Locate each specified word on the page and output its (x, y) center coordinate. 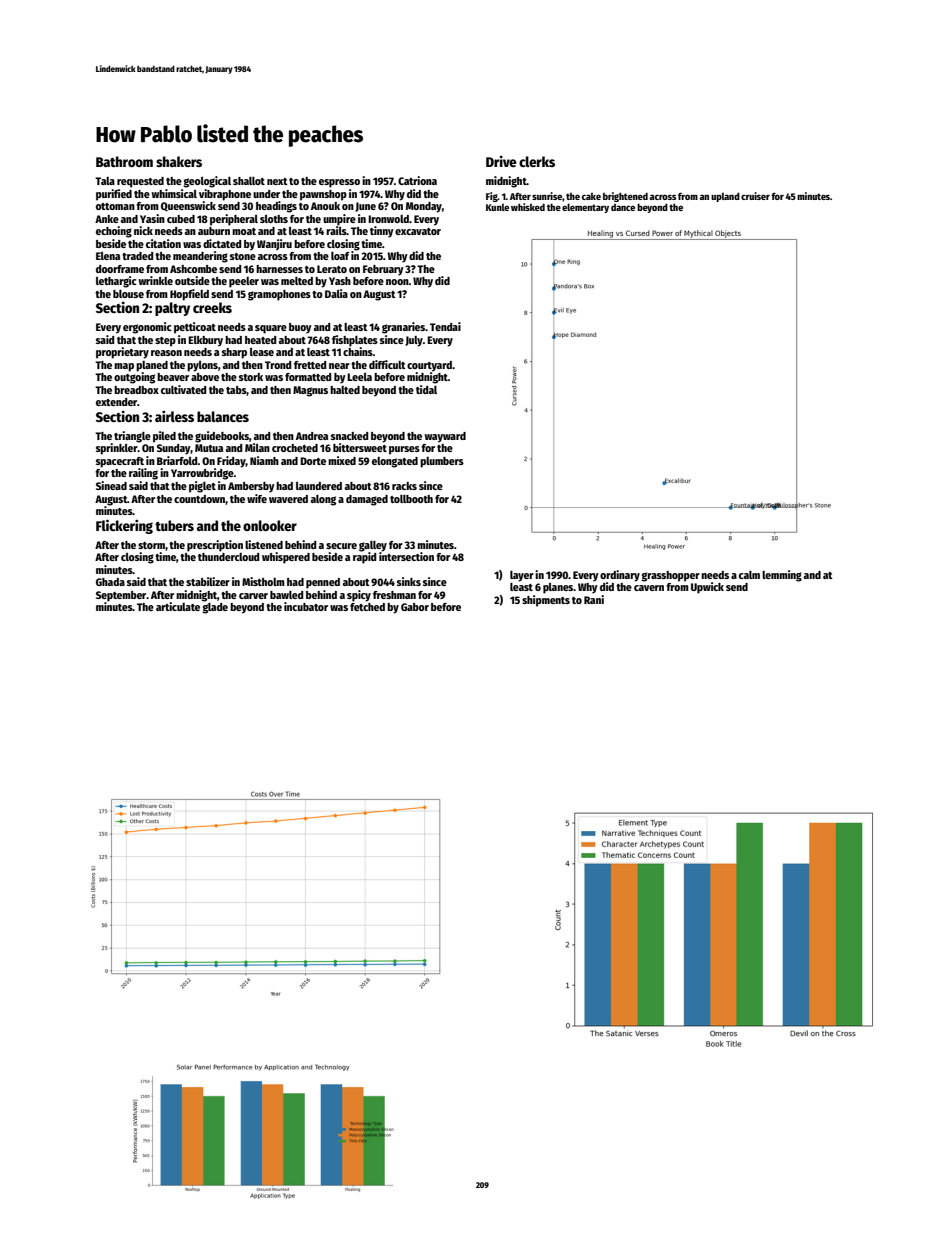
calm (749, 575)
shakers (179, 161)
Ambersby (251, 487)
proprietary (122, 353)
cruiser (755, 196)
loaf (340, 256)
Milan (257, 447)
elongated (395, 462)
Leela (359, 377)
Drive (501, 161)
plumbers (442, 462)
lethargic (116, 282)
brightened (625, 197)
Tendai (445, 326)
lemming (782, 576)
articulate (178, 606)
